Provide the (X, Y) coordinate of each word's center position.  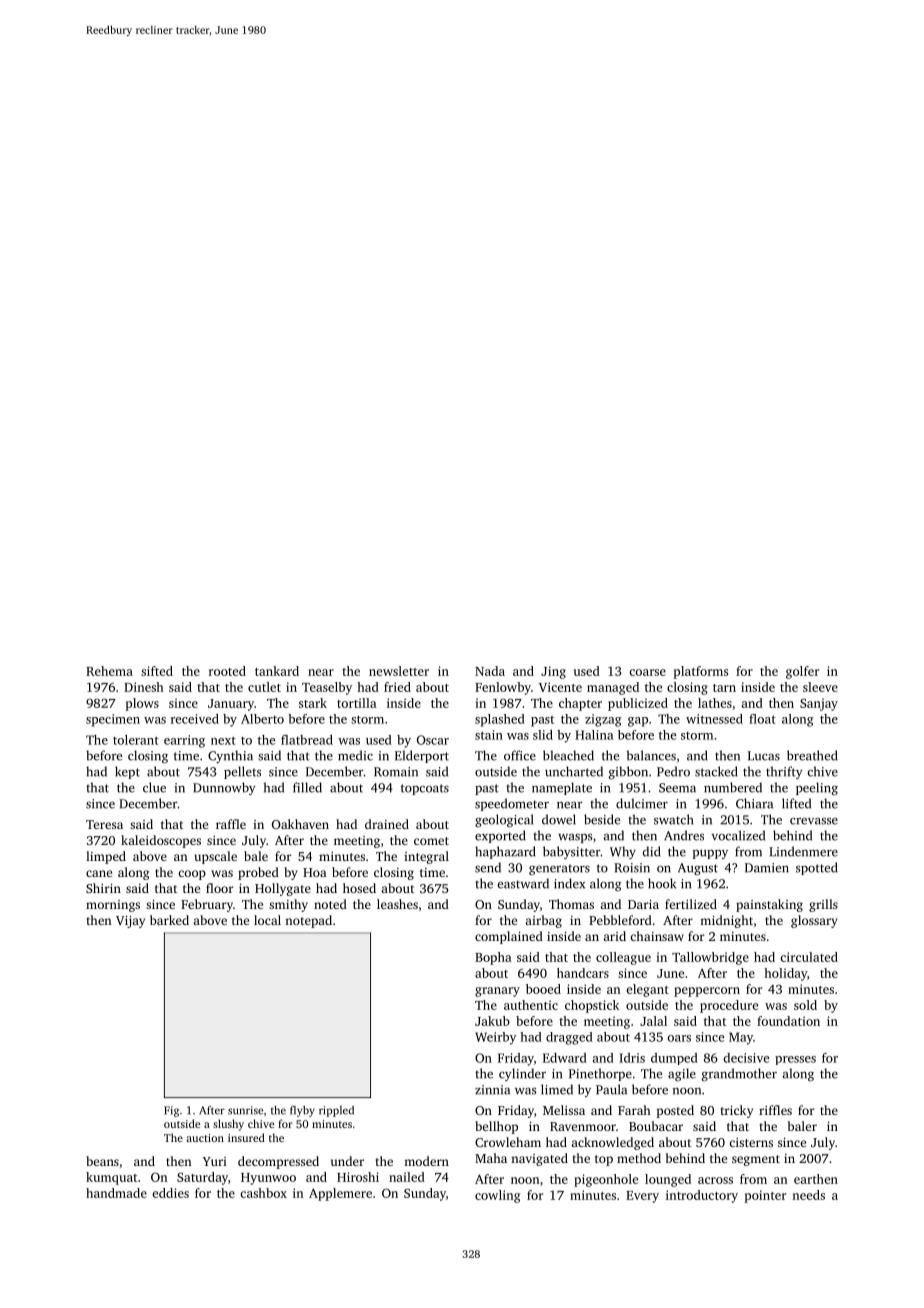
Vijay (130, 922)
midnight (726, 921)
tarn (724, 688)
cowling (497, 1196)
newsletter (399, 671)
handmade (116, 1193)
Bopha (493, 958)
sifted (157, 671)
